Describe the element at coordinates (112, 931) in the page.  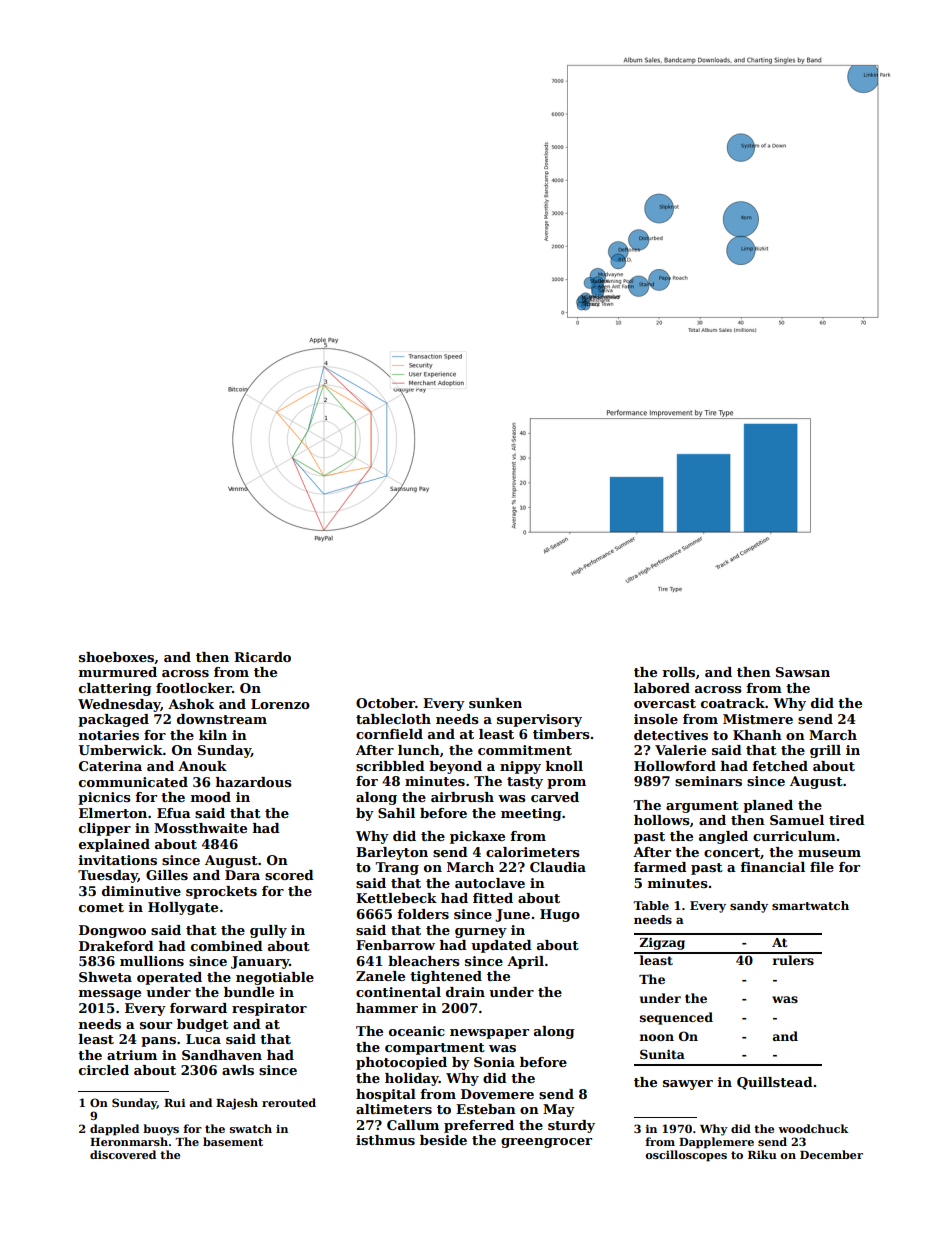
I see `Dongwoo` at that location.
